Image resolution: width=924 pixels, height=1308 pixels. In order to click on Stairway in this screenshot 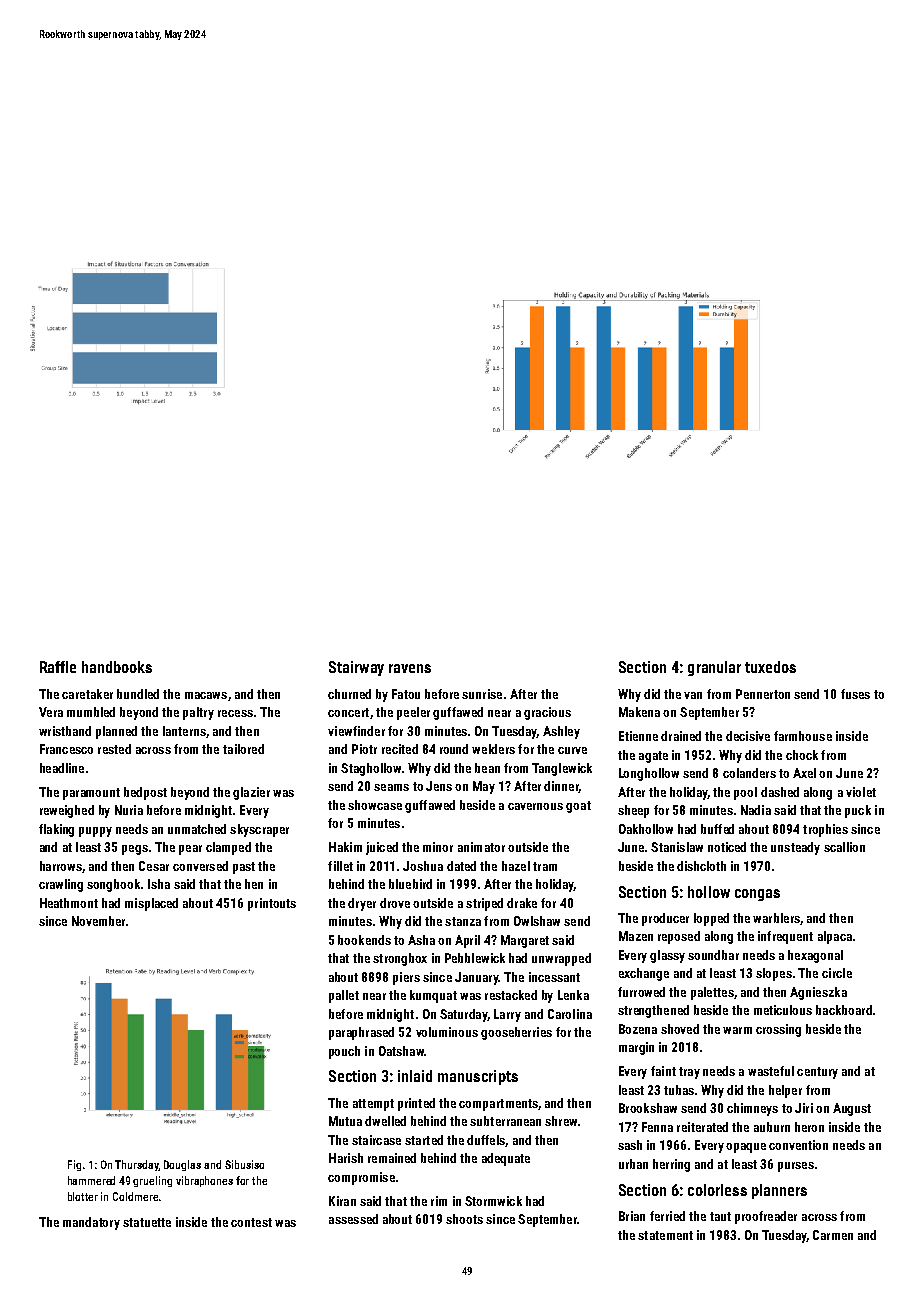, I will do `click(356, 668)`.
